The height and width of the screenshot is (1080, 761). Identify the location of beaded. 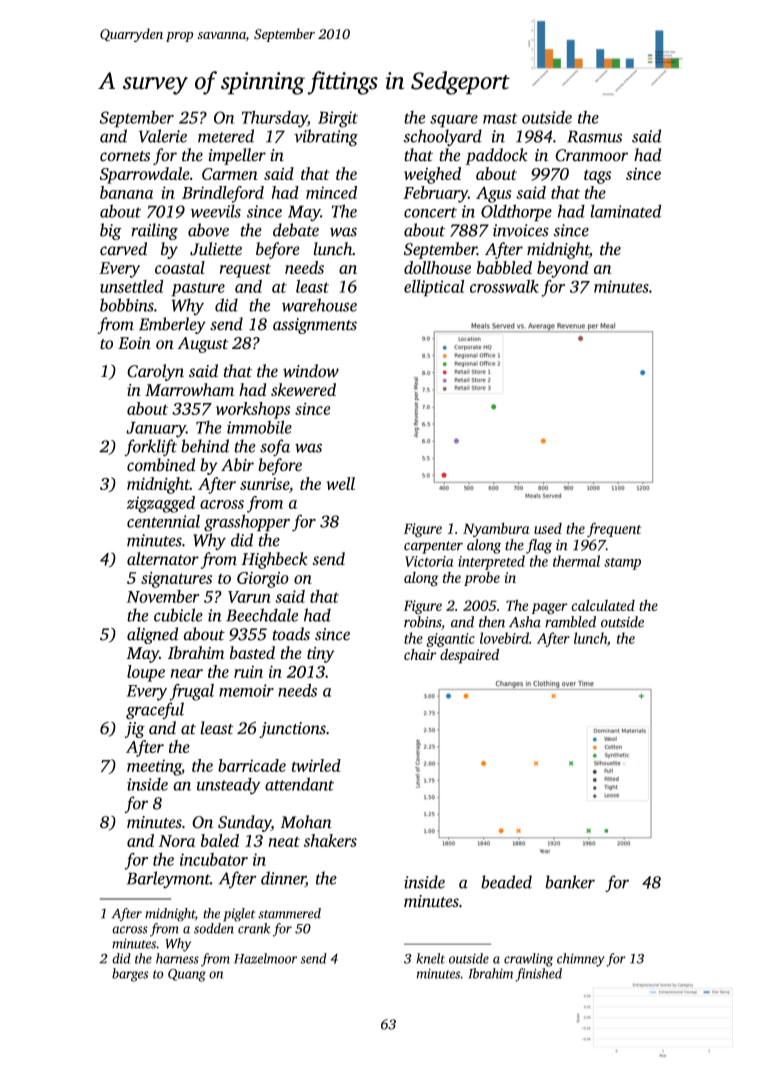
(506, 882).
